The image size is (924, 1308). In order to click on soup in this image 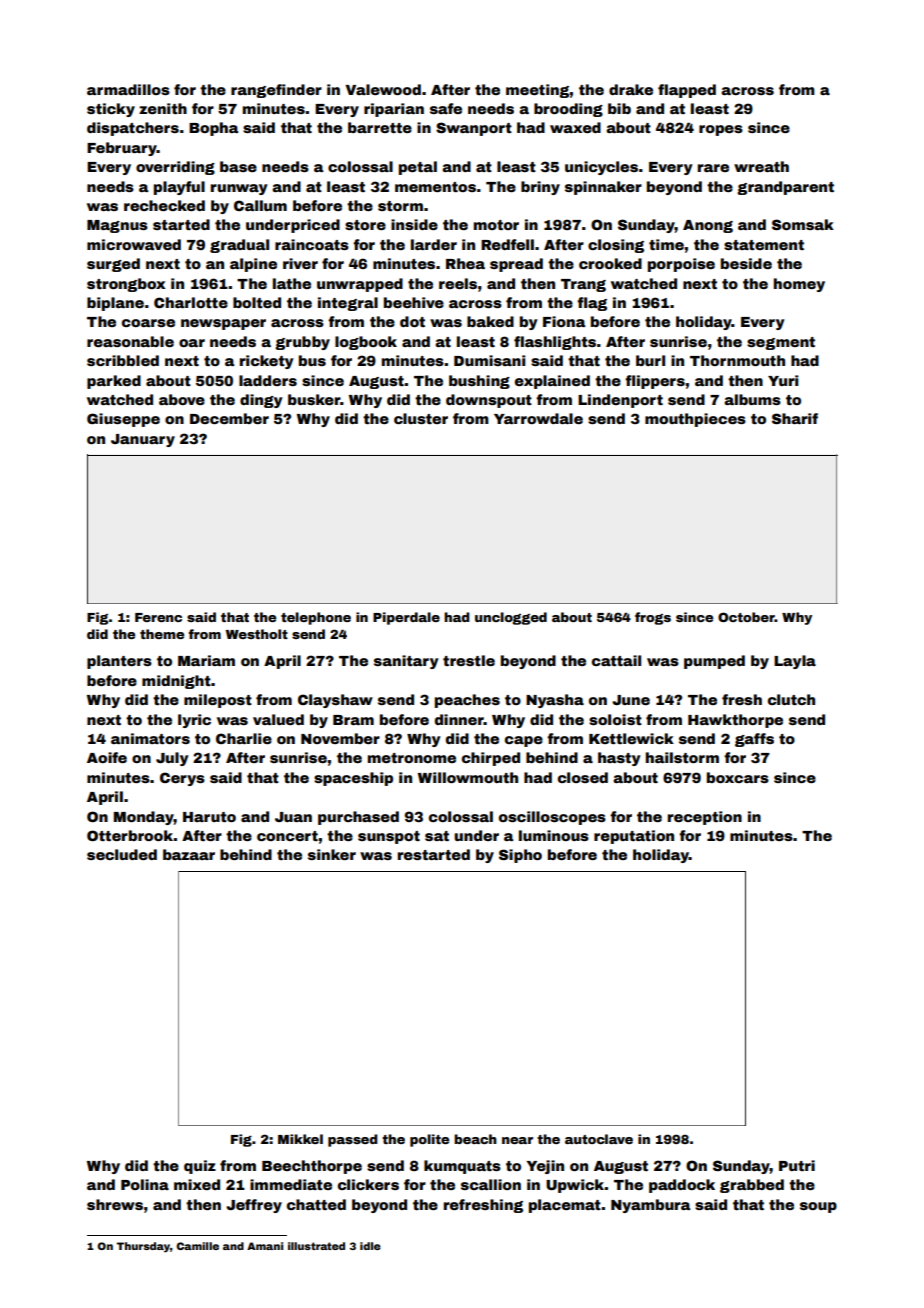, I will do `click(818, 1207)`.
